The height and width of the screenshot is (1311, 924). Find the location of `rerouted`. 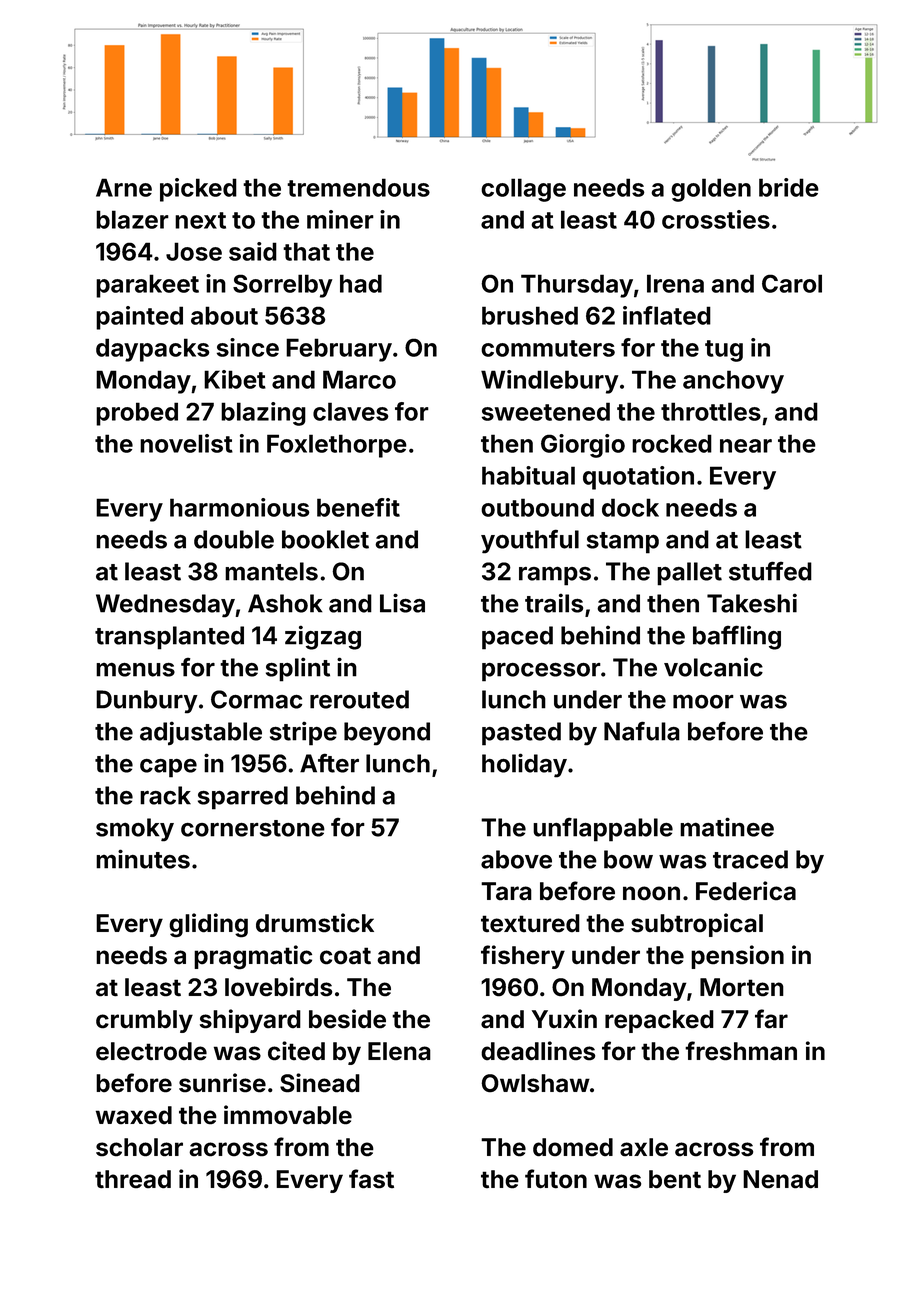

rerouted is located at coordinates (359, 699).
